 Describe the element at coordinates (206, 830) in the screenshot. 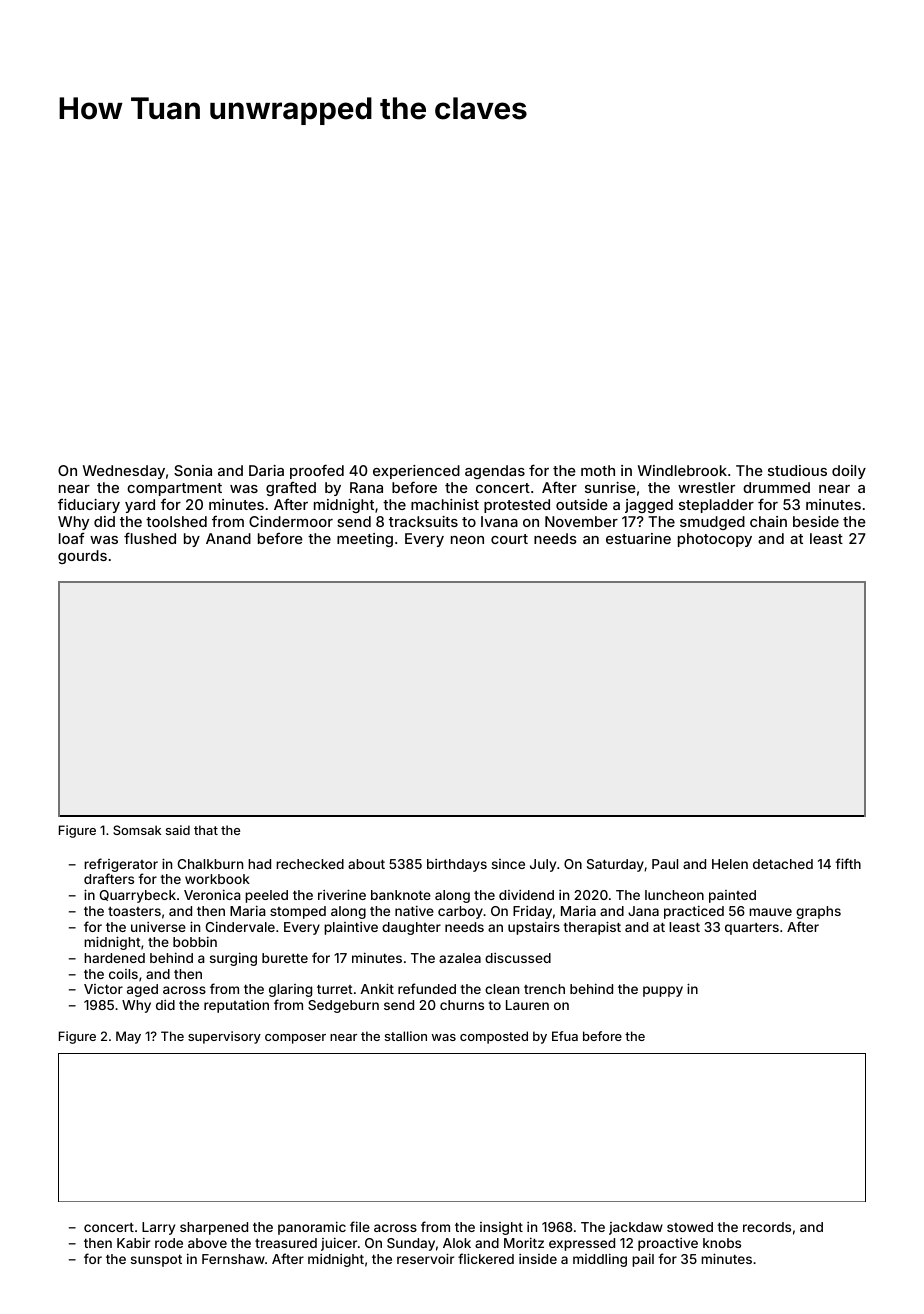

I see `that` at that location.
